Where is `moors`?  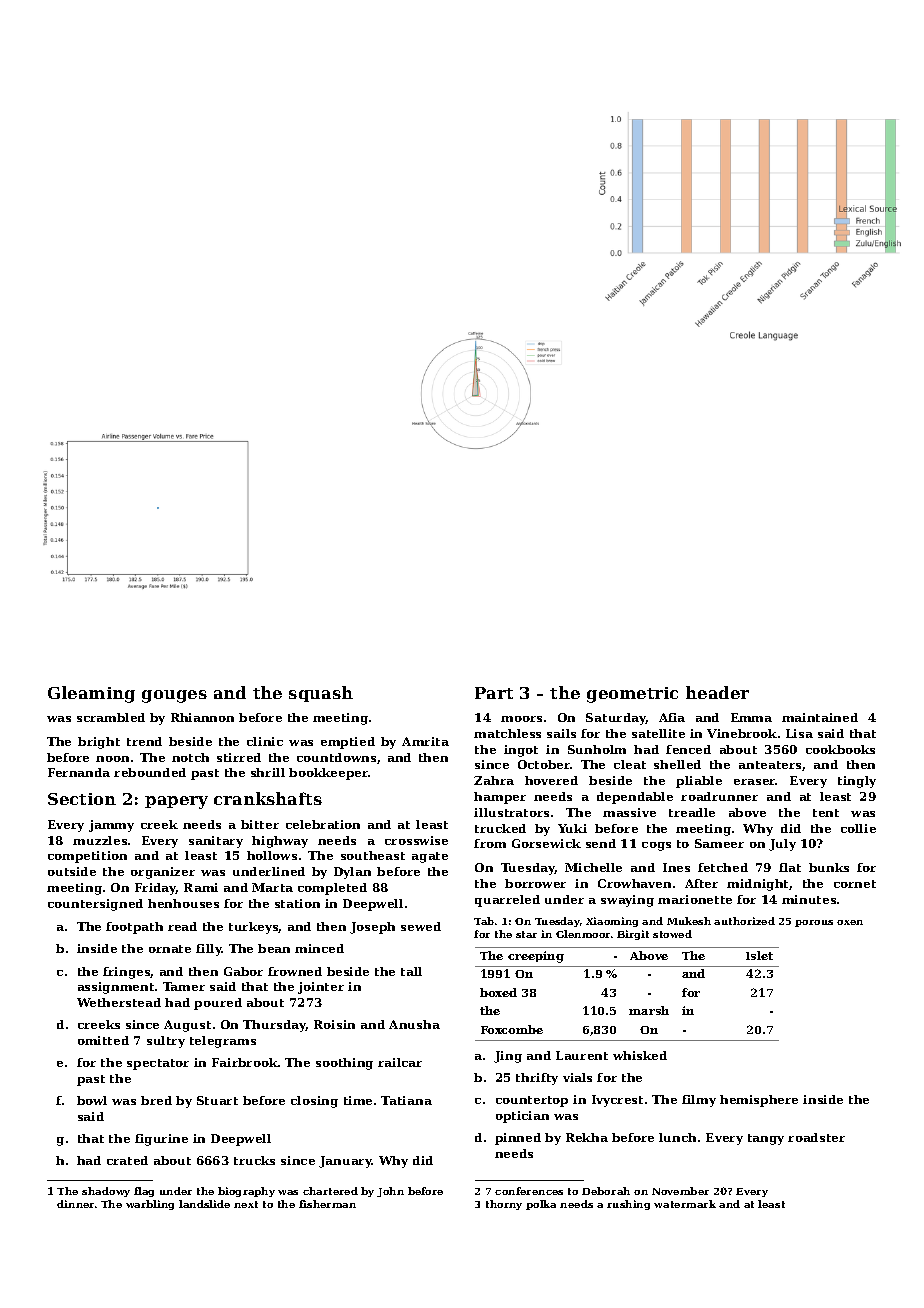 moors is located at coordinates (521, 719).
